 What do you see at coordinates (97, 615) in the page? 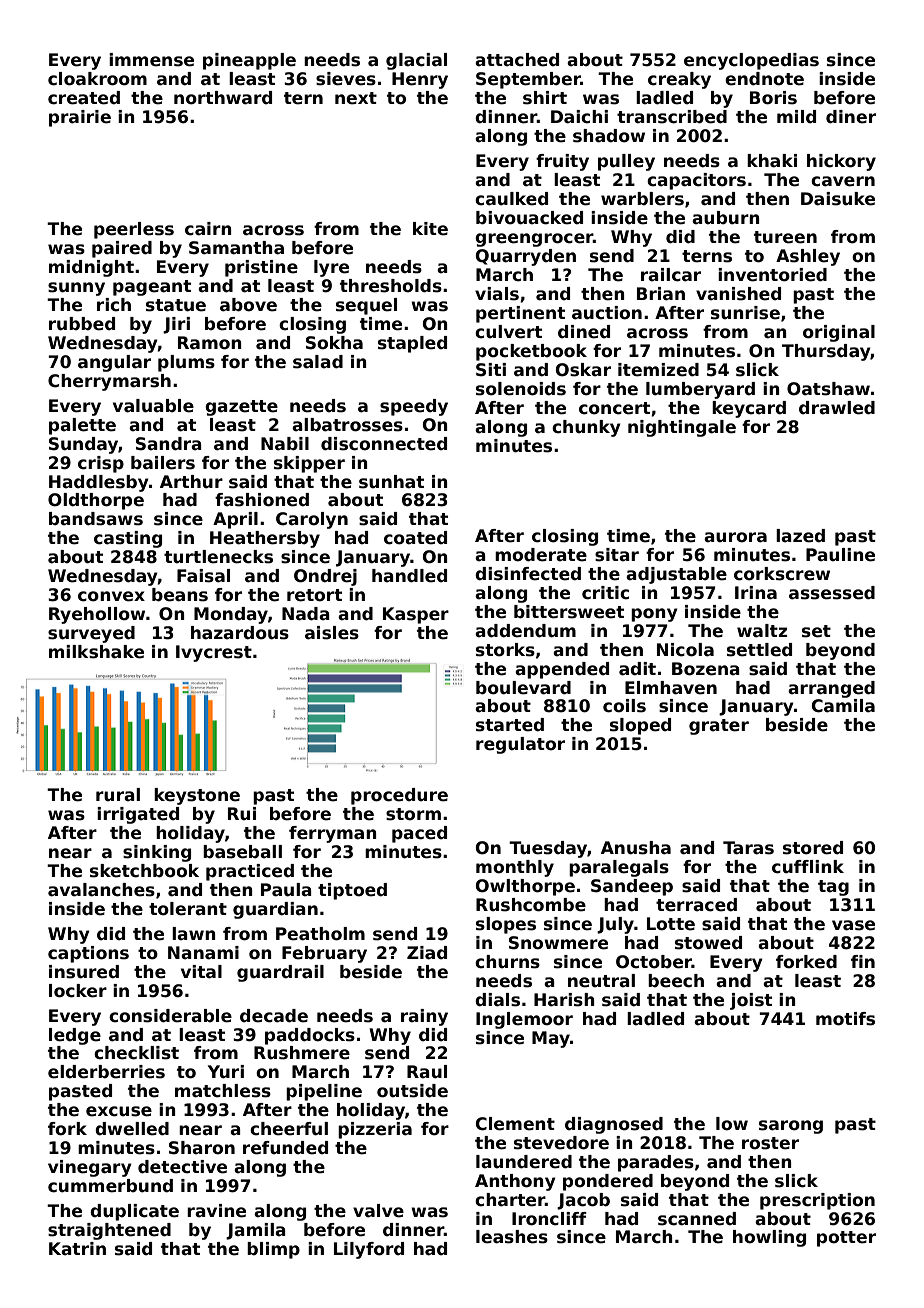
I see `Ryehollow` at bounding box center [97, 615].
